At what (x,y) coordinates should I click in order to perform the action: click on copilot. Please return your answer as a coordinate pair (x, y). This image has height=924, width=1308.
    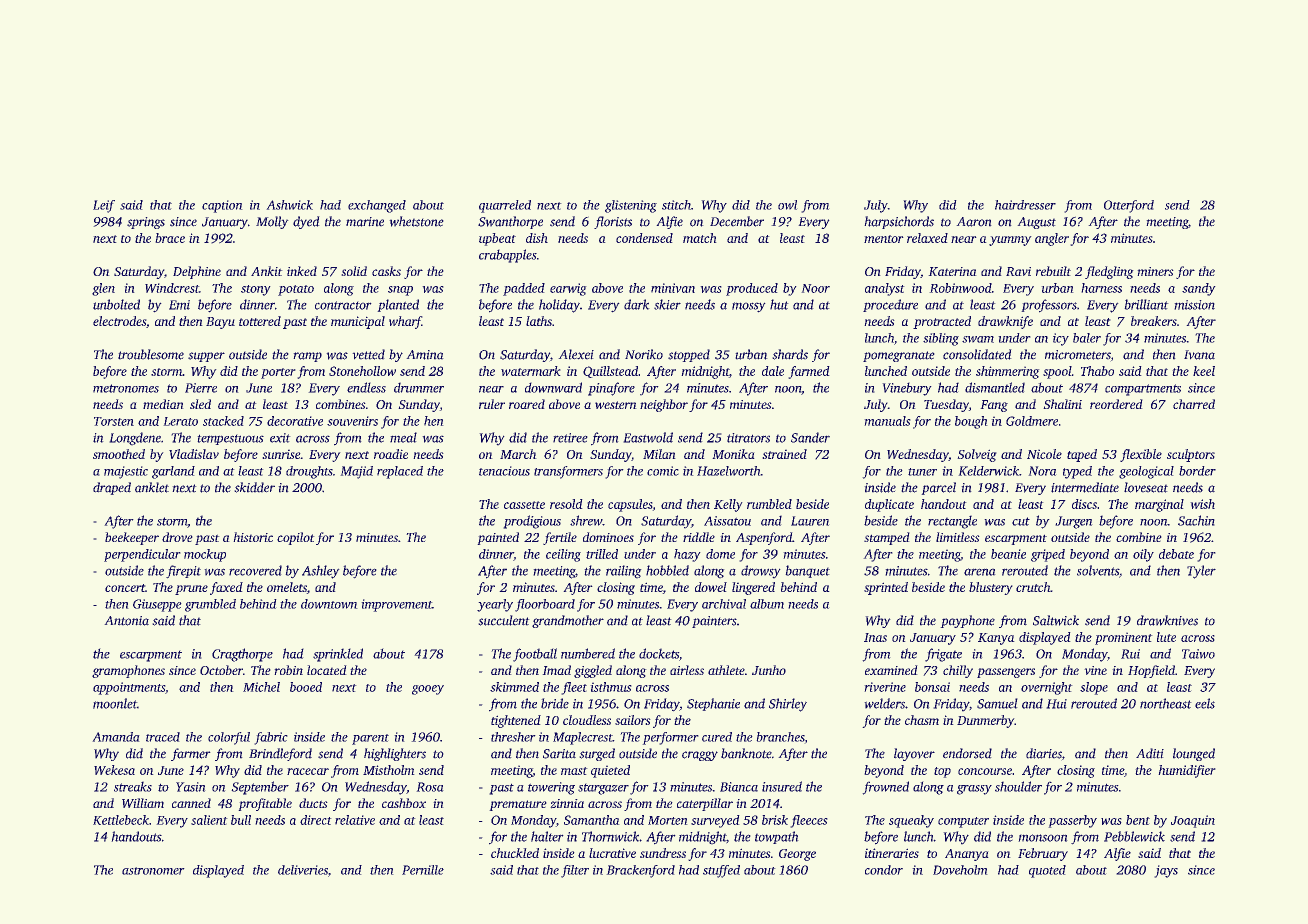
    Looking at the image, I should click on (296, 538).
